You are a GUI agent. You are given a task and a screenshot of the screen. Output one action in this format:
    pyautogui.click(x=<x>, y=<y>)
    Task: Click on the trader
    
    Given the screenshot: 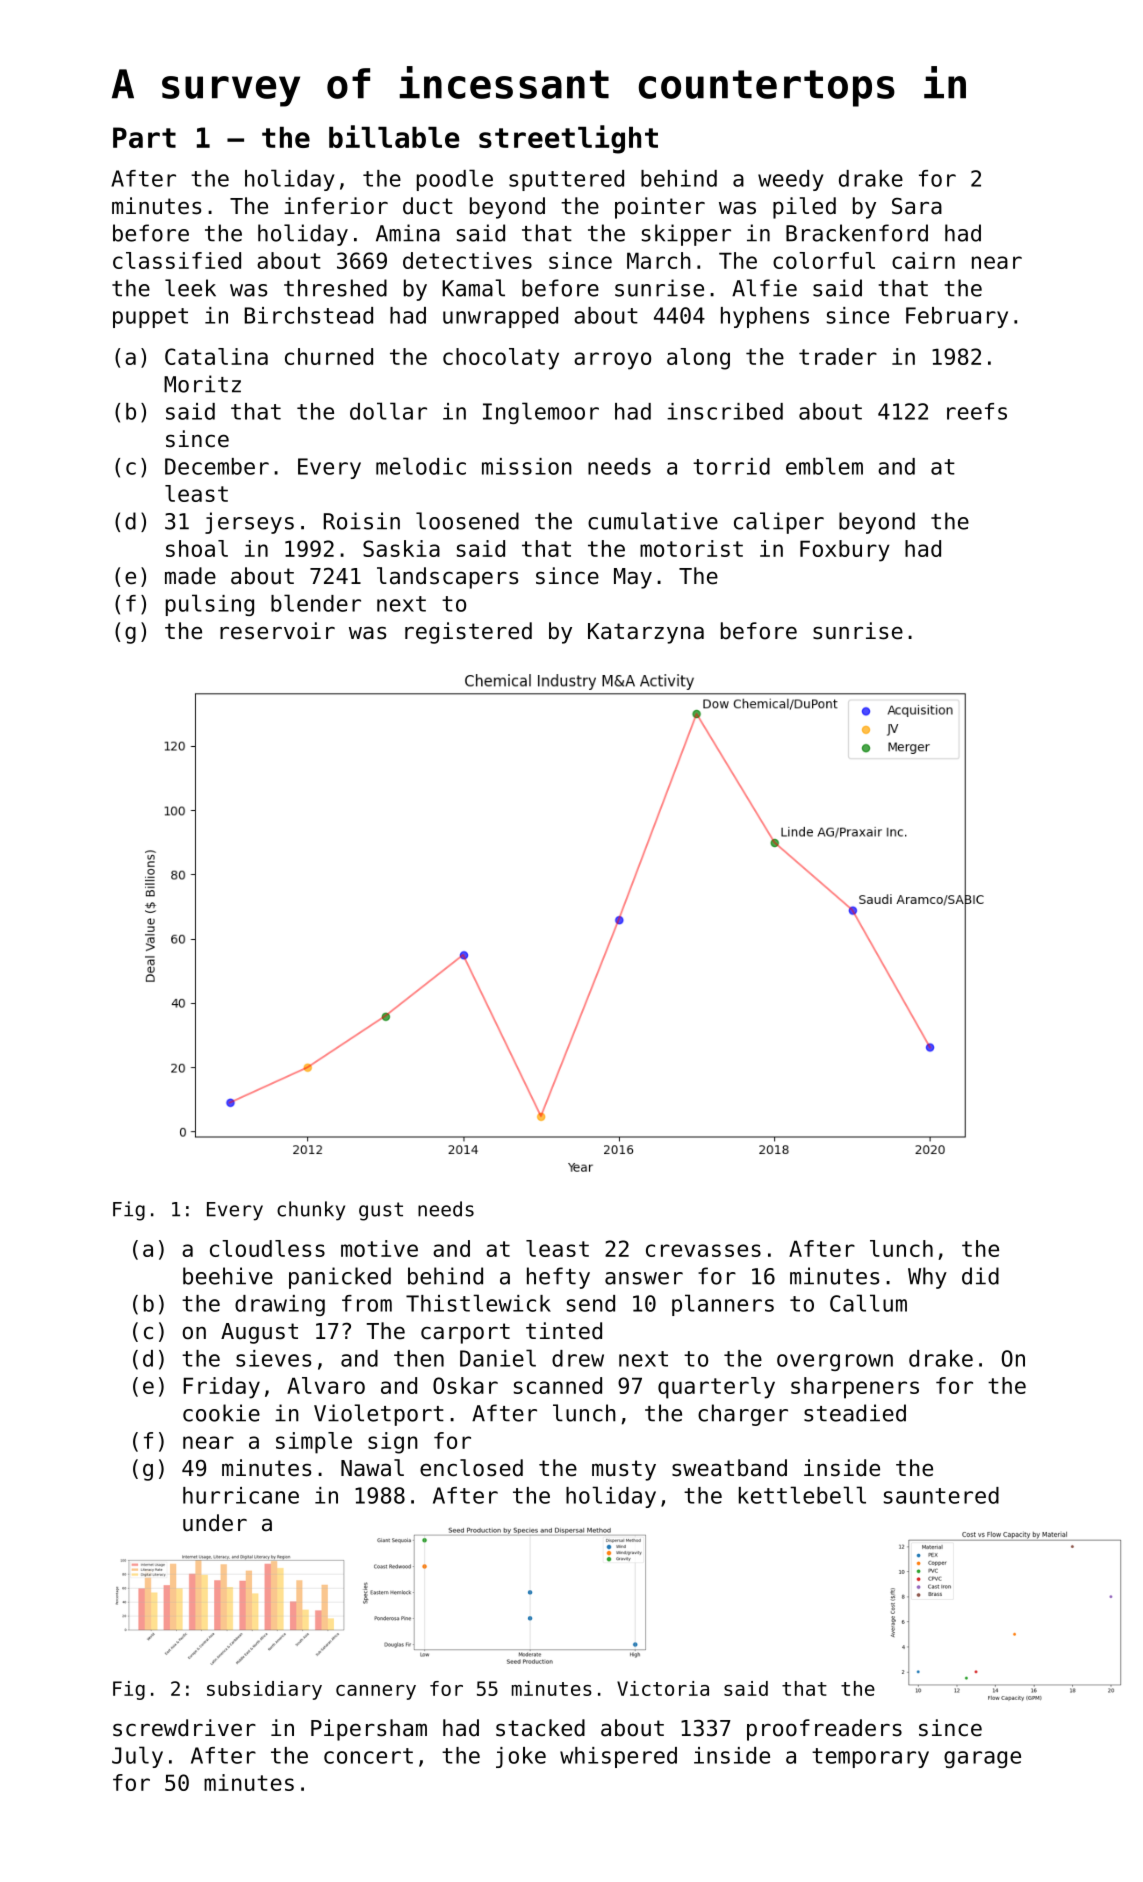 What is the action you would take?
    pyautogui.click(x=838, y=356)
